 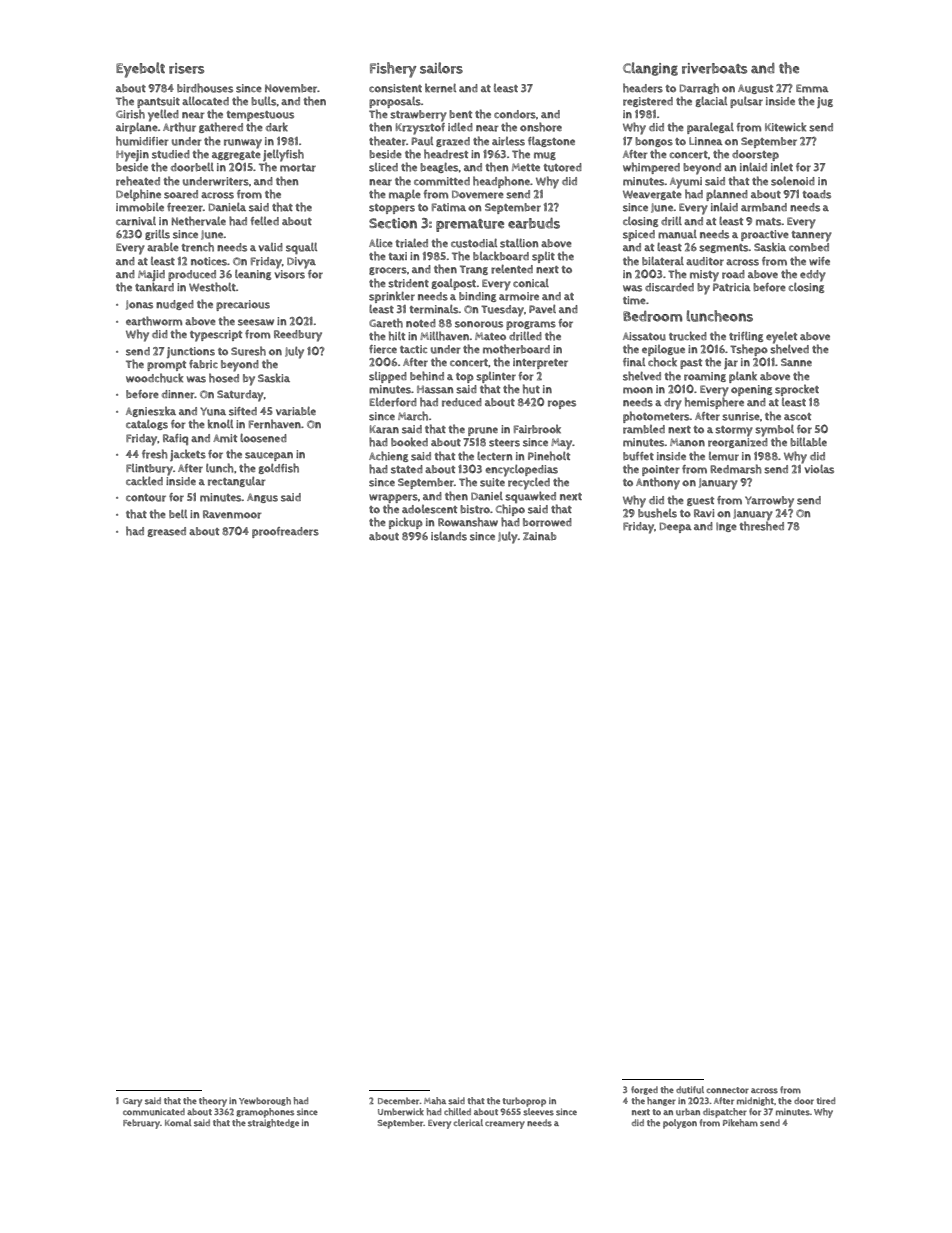 What do you see at coordinates (265, 1113) in the screenshot?
I see `gramophones` at bounding box center [265, 1113].
